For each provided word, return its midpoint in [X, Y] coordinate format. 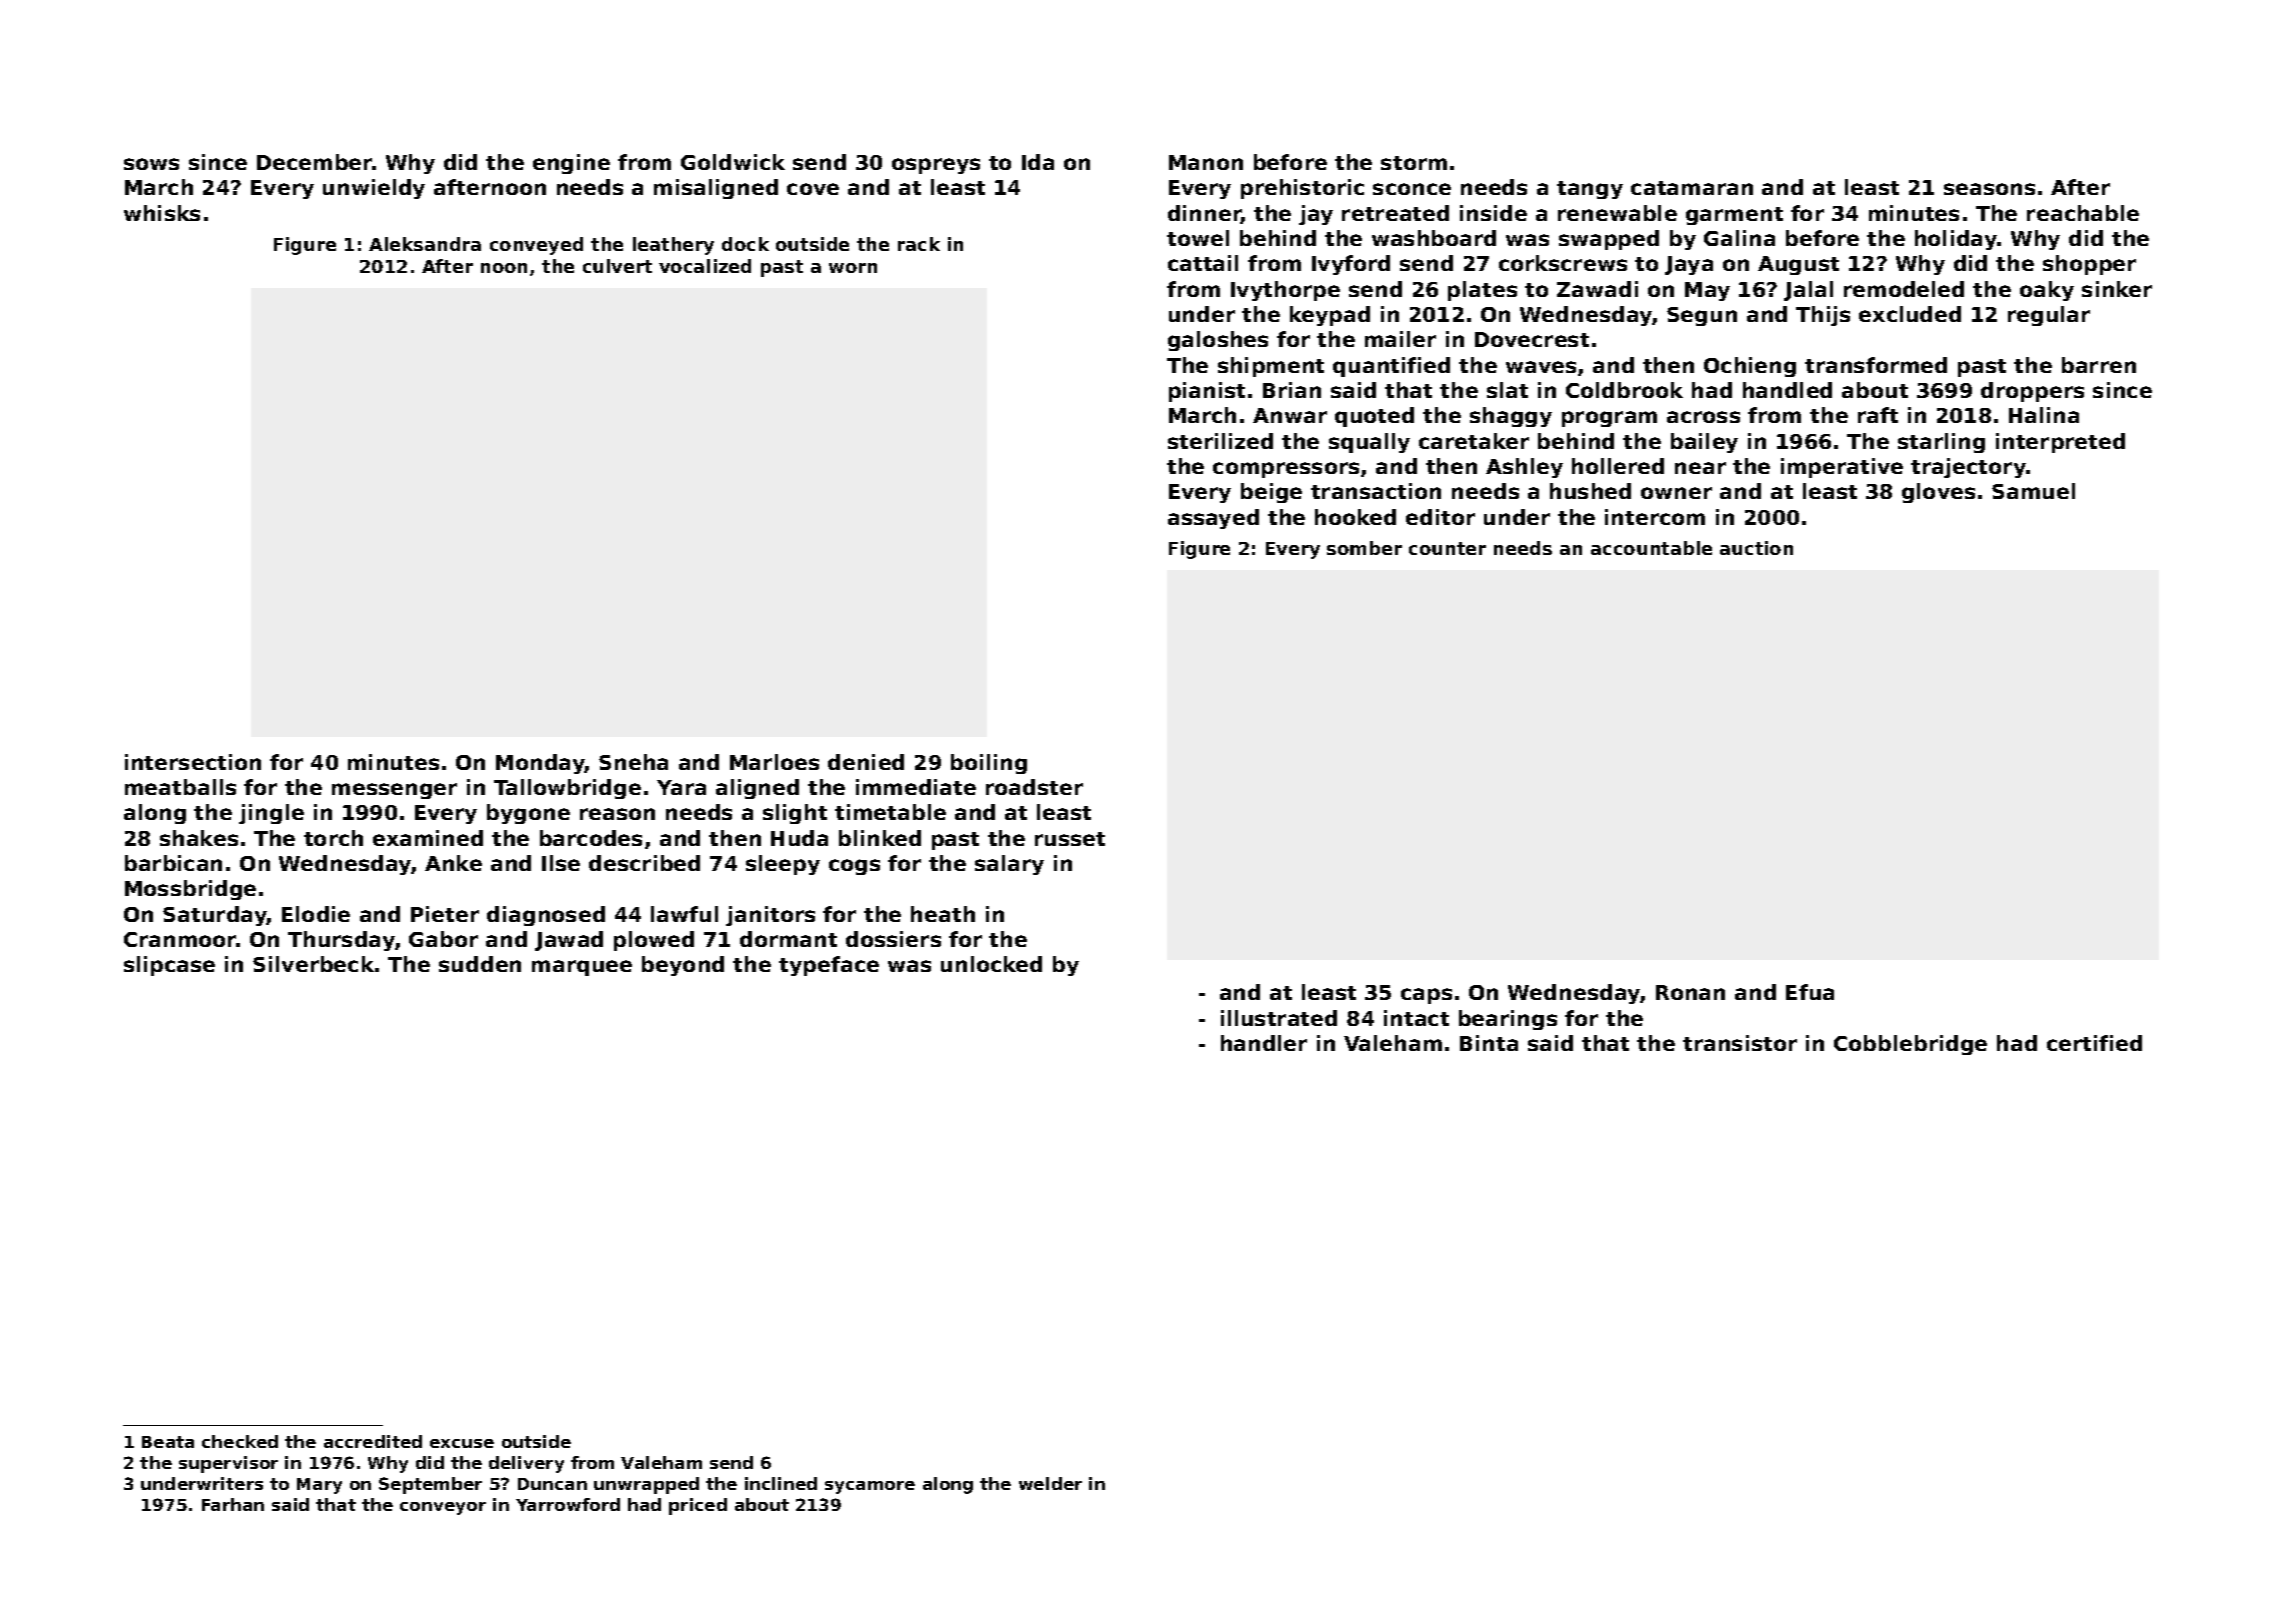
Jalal [1808, 291]
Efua [1810, 992]
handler [1264, 1043]
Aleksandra [425, 244]
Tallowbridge [567, 789]
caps [1426, 996]
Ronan [1690, 992]
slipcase [169, 966]
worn [853, 268]
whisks [162, 213]
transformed [1876, 365]
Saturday [215, 916]
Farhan [233, 1504]
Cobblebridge [1910, 1045]
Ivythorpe [1285, 291]
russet [1070, 839]
